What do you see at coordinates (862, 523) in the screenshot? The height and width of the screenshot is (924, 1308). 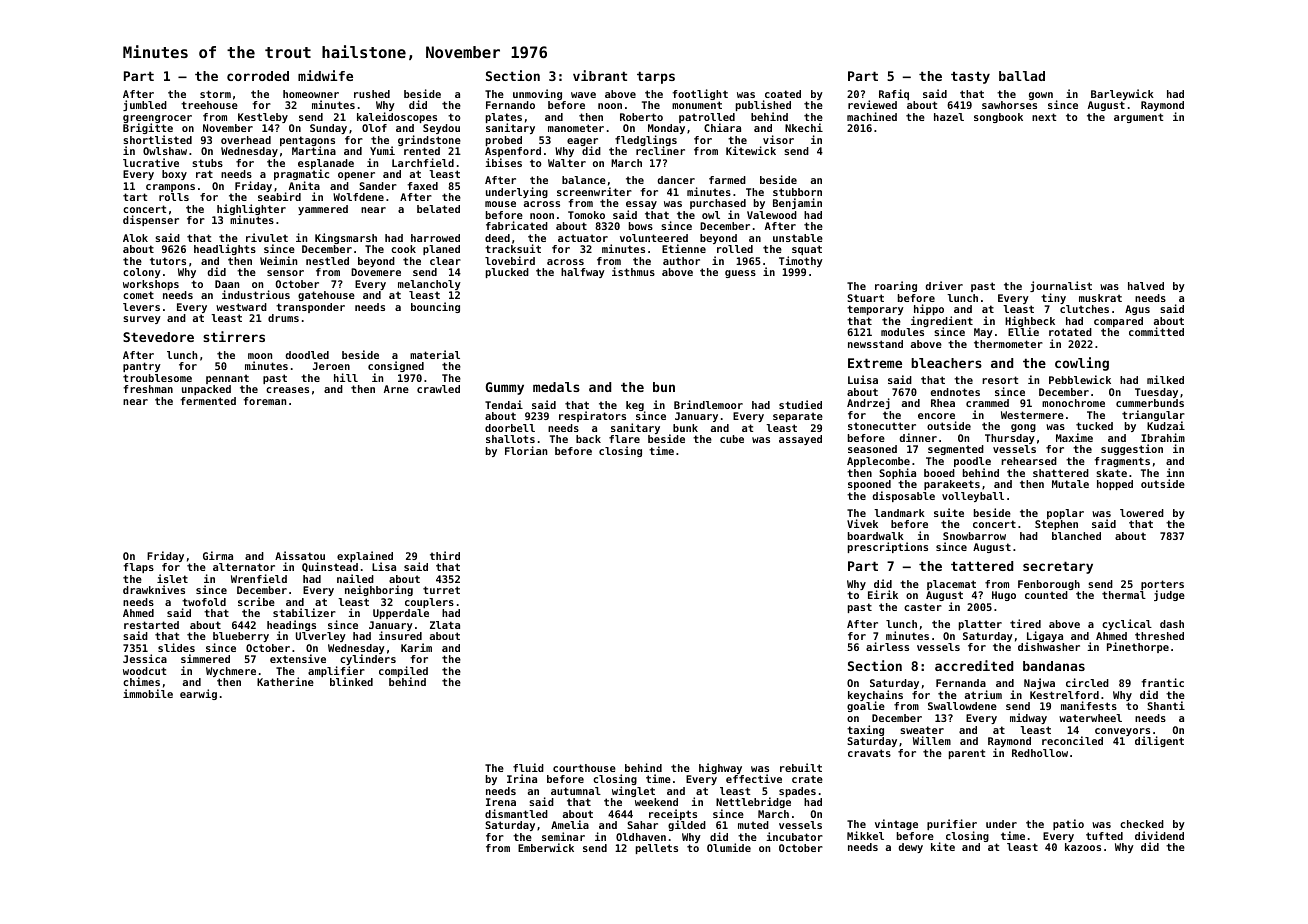 I see `Vivek` at bounding box center [862, 523].
